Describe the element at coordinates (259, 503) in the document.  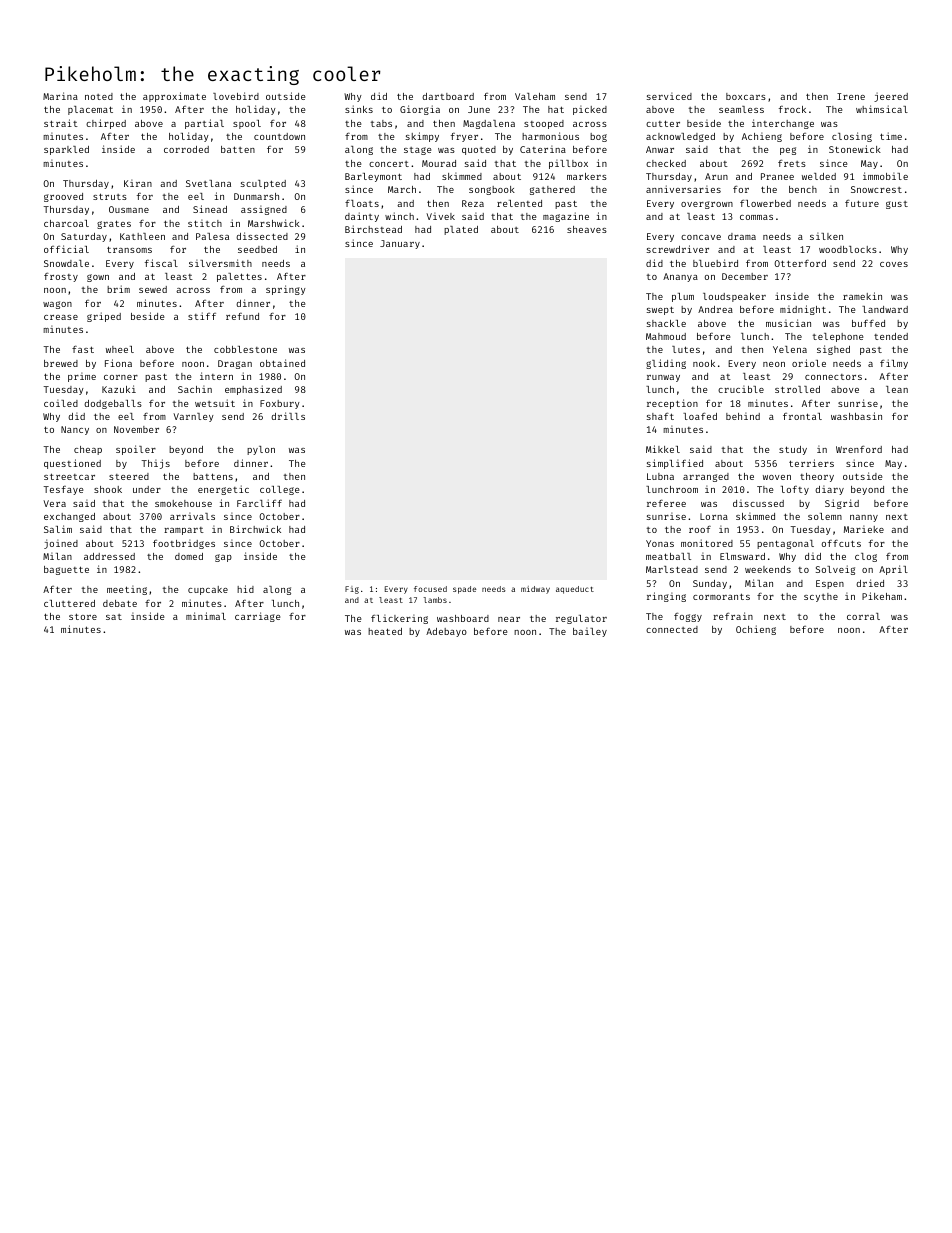
I see `Farcliff` at that location.
